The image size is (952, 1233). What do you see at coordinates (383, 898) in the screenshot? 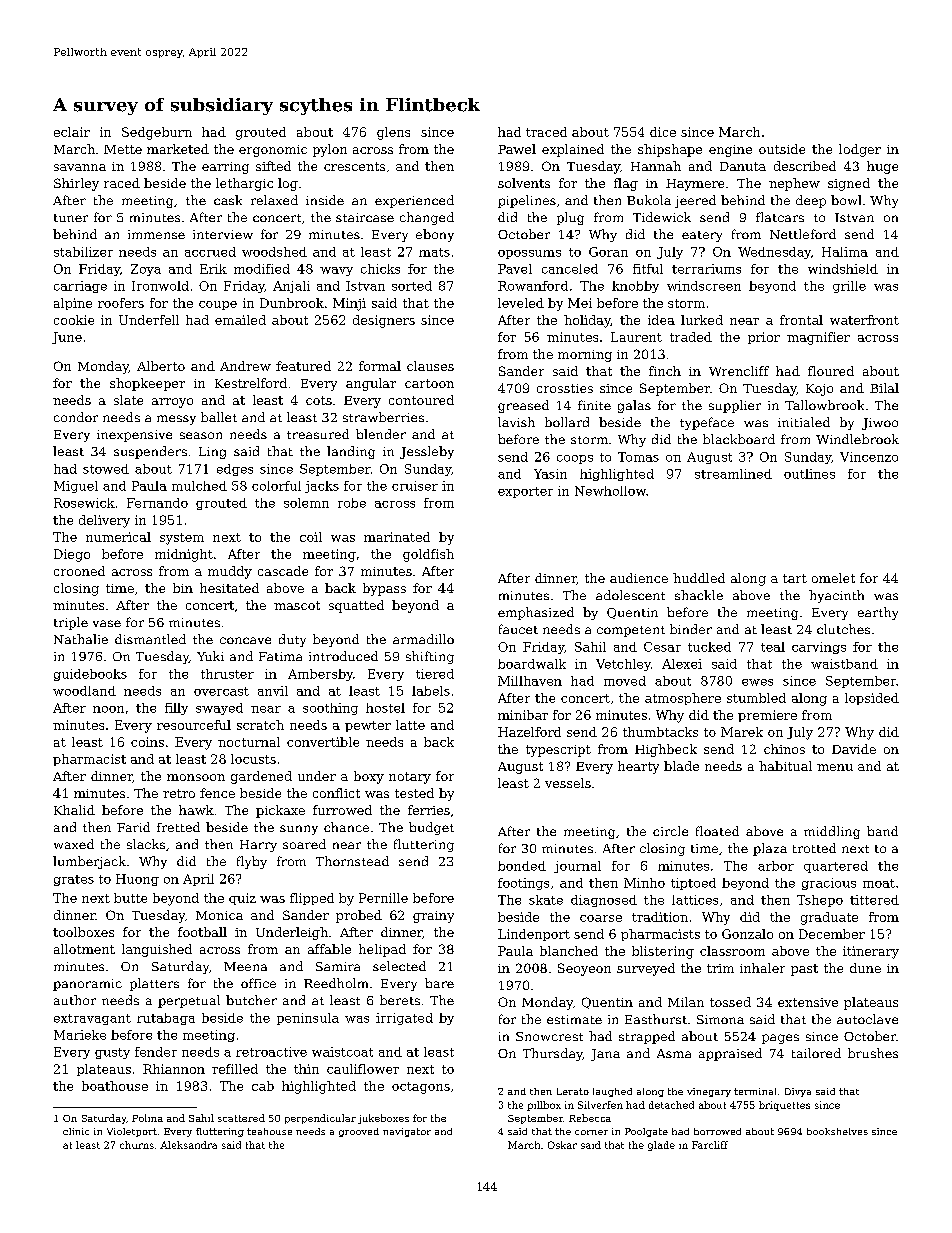
I see `Pernille` at bounding box center [383, 898].
